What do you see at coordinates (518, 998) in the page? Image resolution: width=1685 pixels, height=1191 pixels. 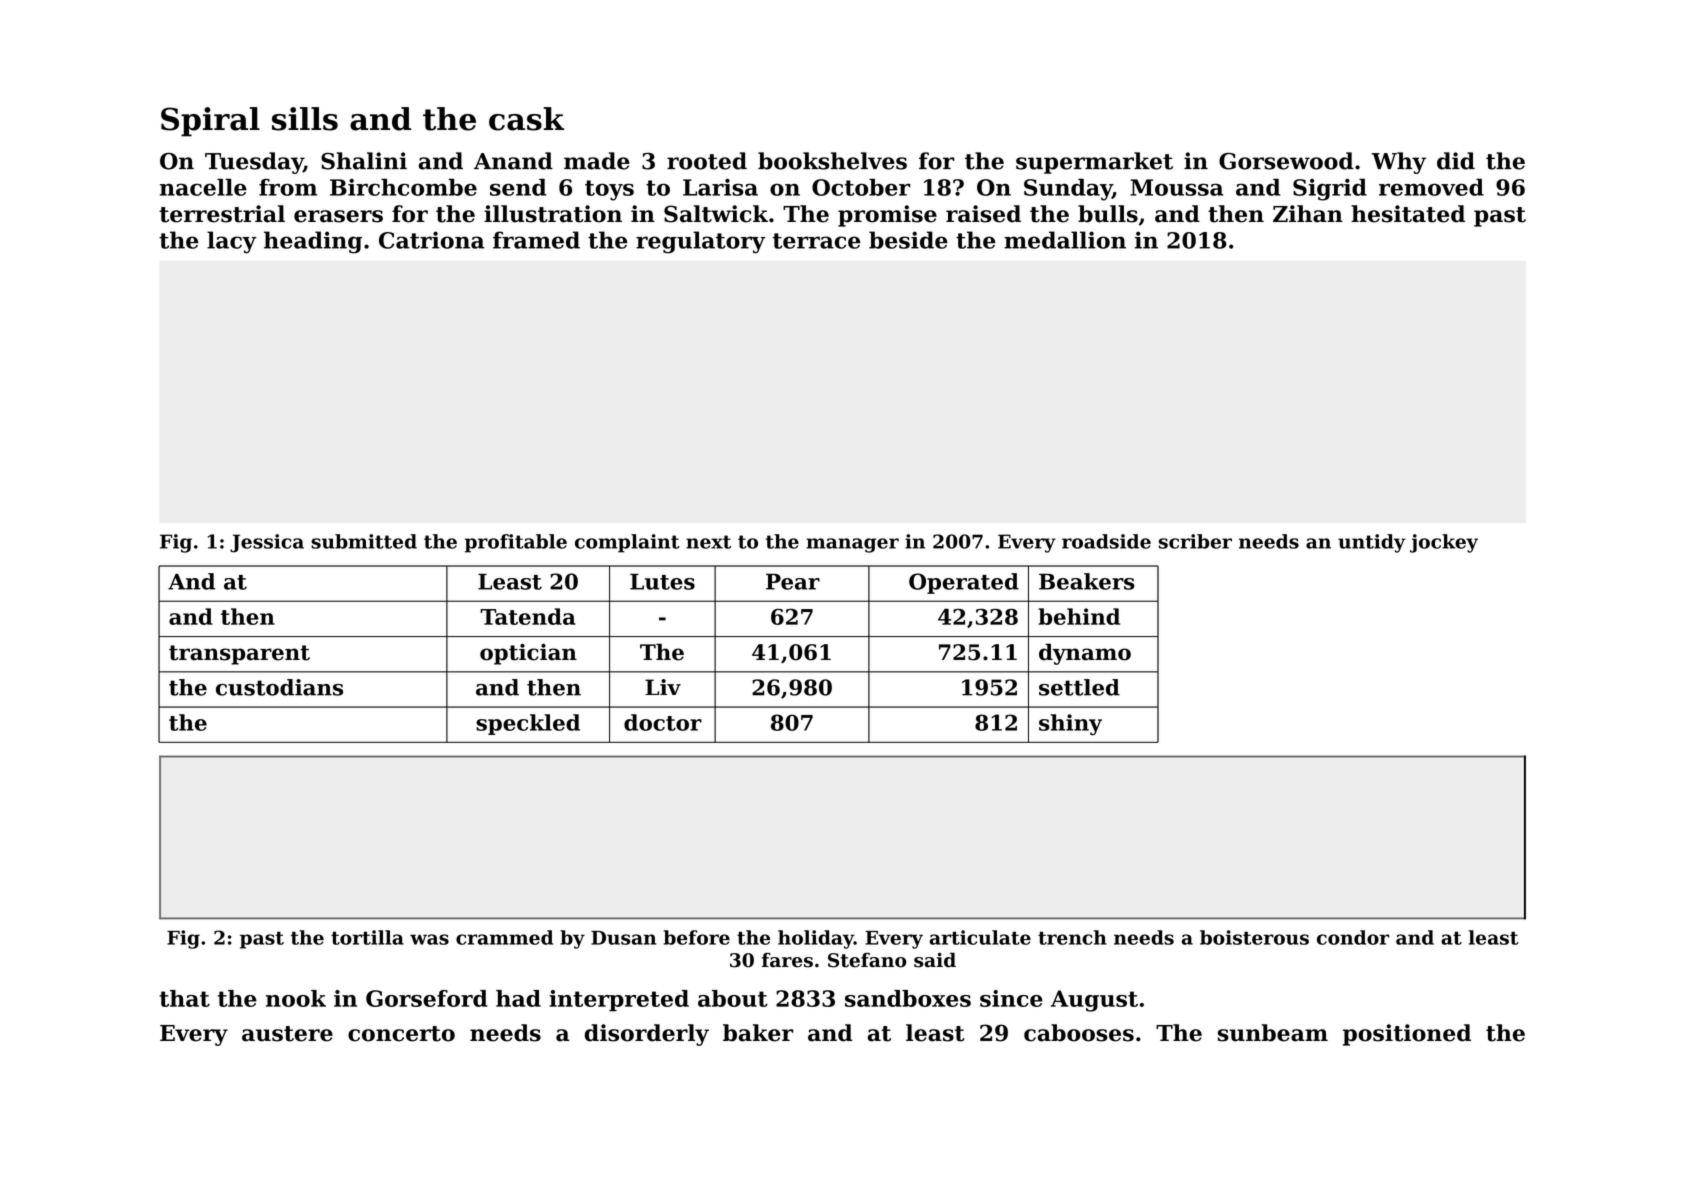 I see `had` at bounding box center [518, 998].
